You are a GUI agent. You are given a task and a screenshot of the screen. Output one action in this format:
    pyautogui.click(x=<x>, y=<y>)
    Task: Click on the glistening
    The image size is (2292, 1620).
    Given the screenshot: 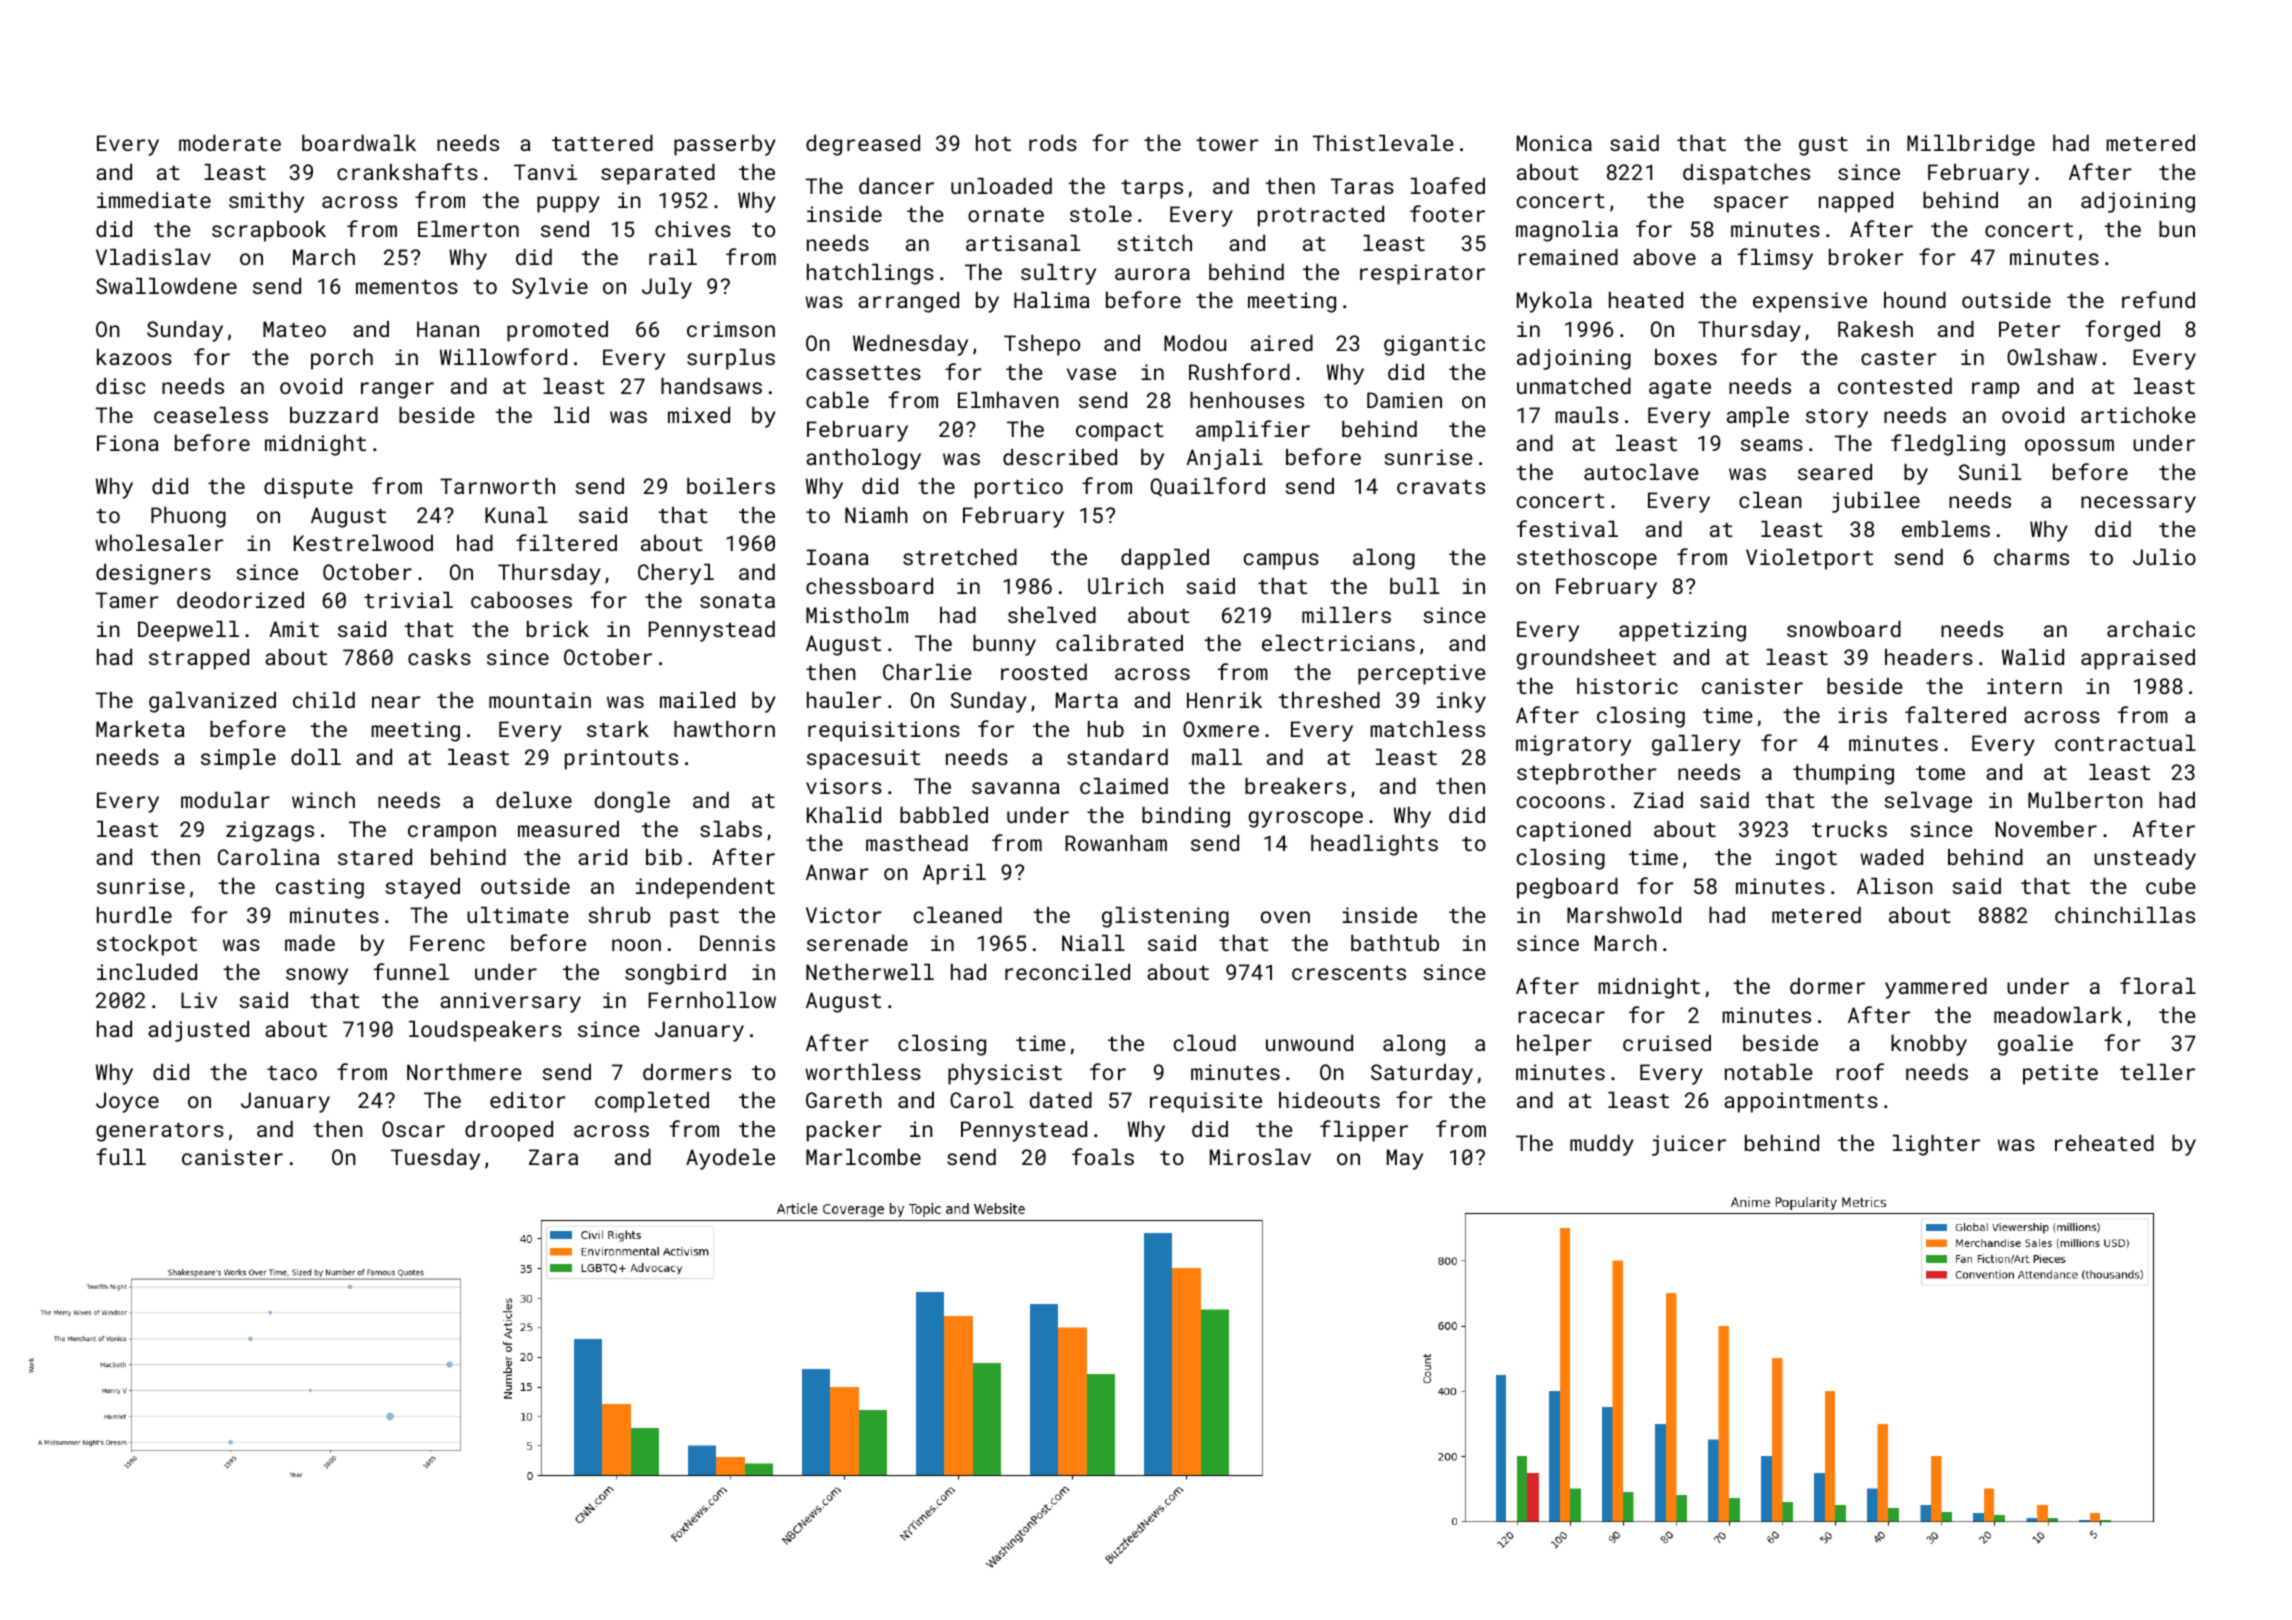 What is the action you would take?
    pyautogui.click(x=1165, y=917)
